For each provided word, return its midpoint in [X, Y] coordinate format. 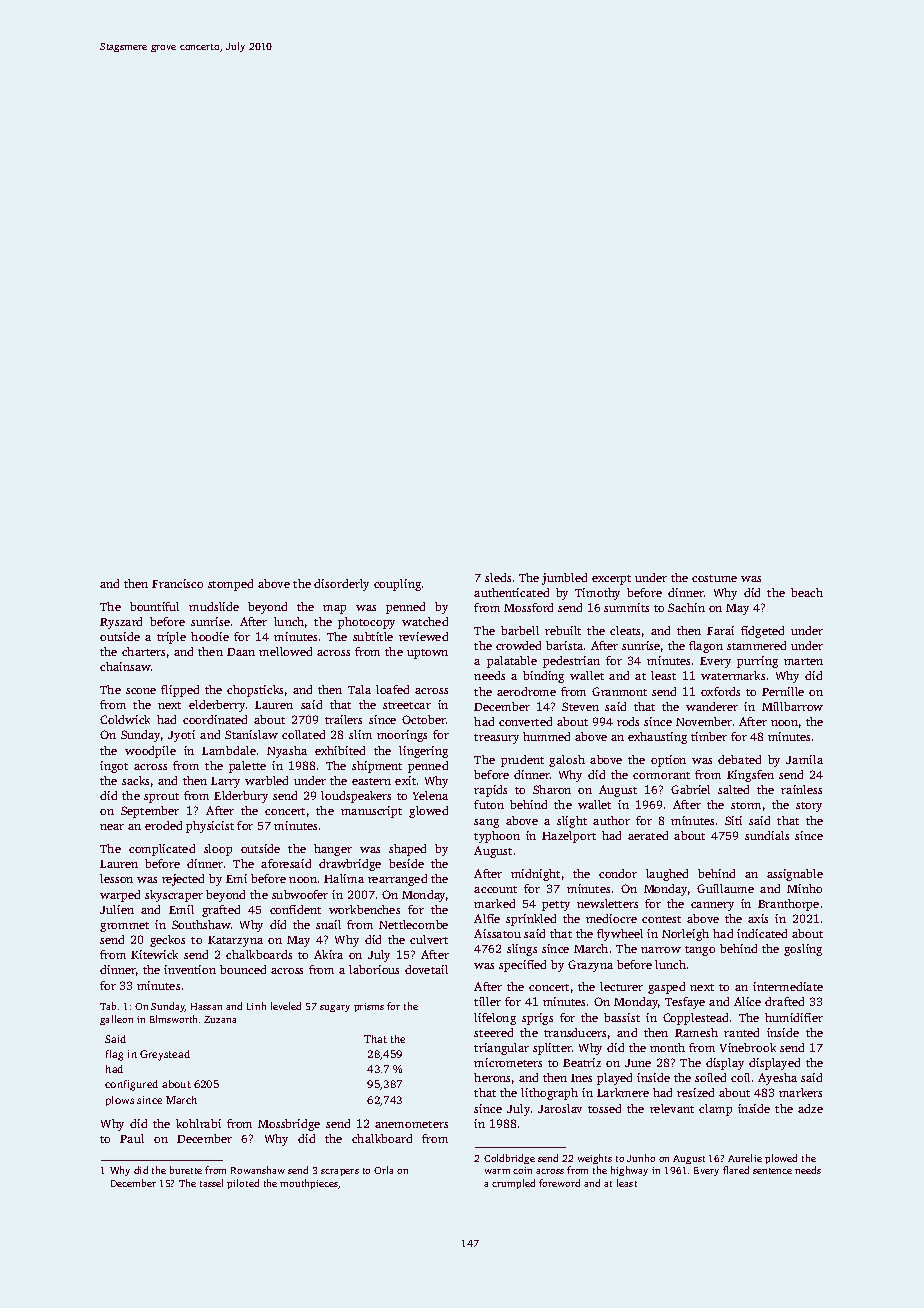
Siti [733, 820]
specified [522, 966]
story [809, 807]
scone [141, 691]
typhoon [497, 837]
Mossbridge [289, 1125]
